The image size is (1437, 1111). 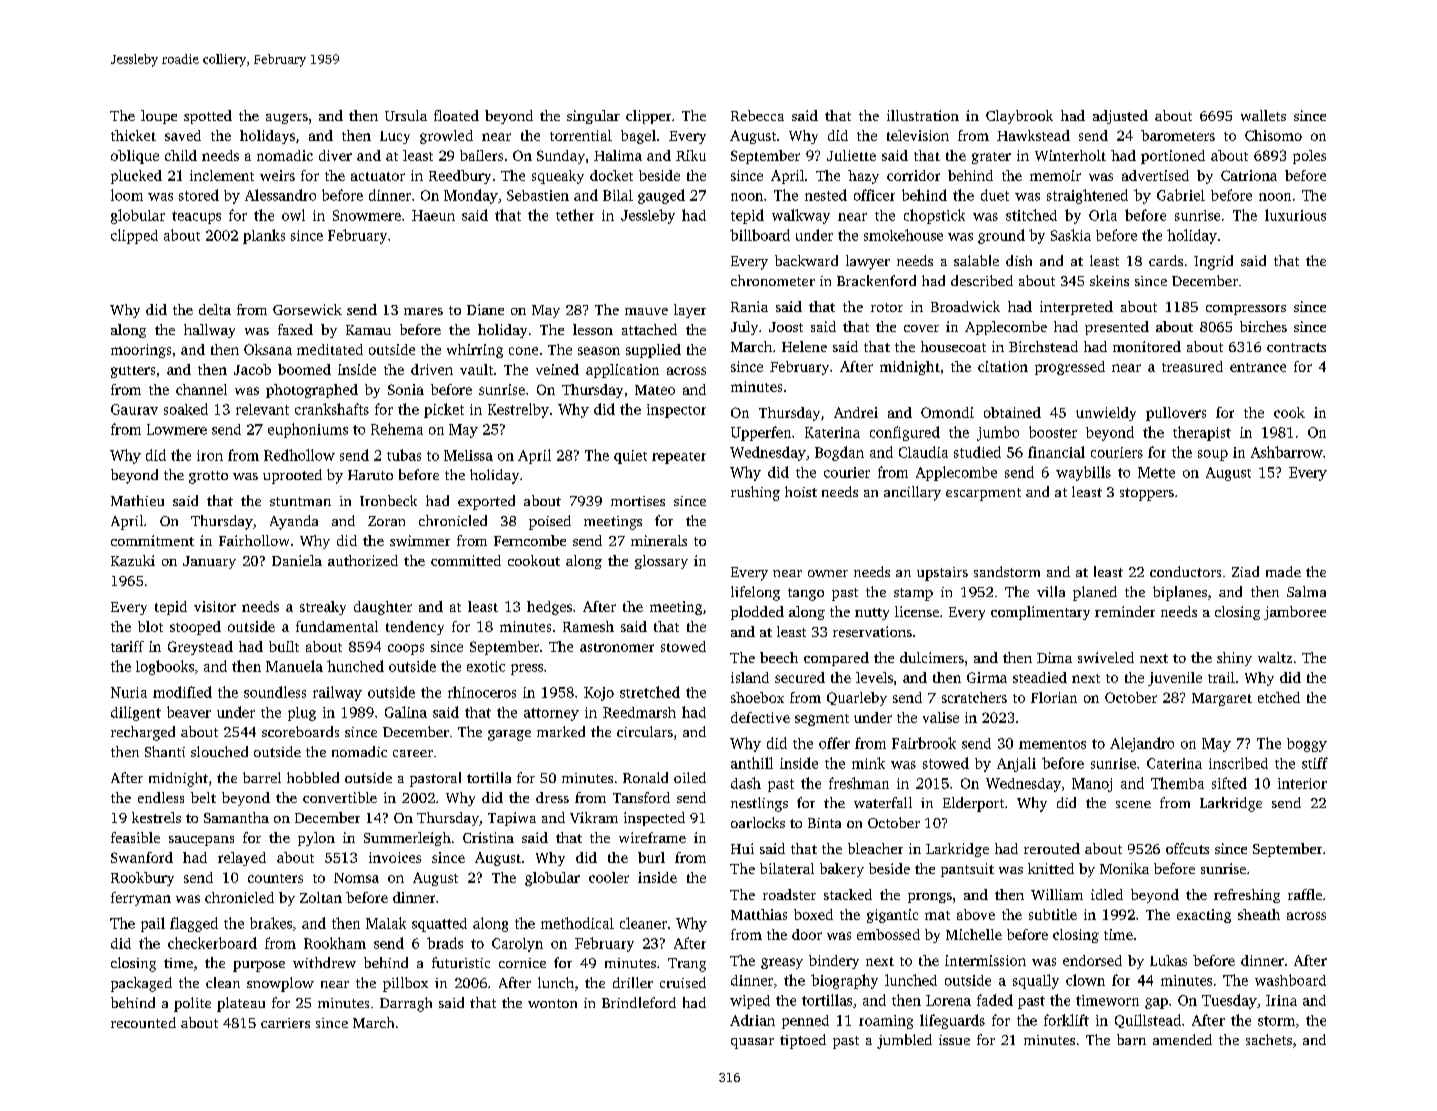 I want to click on oiled, so click(x=690, y=777).
